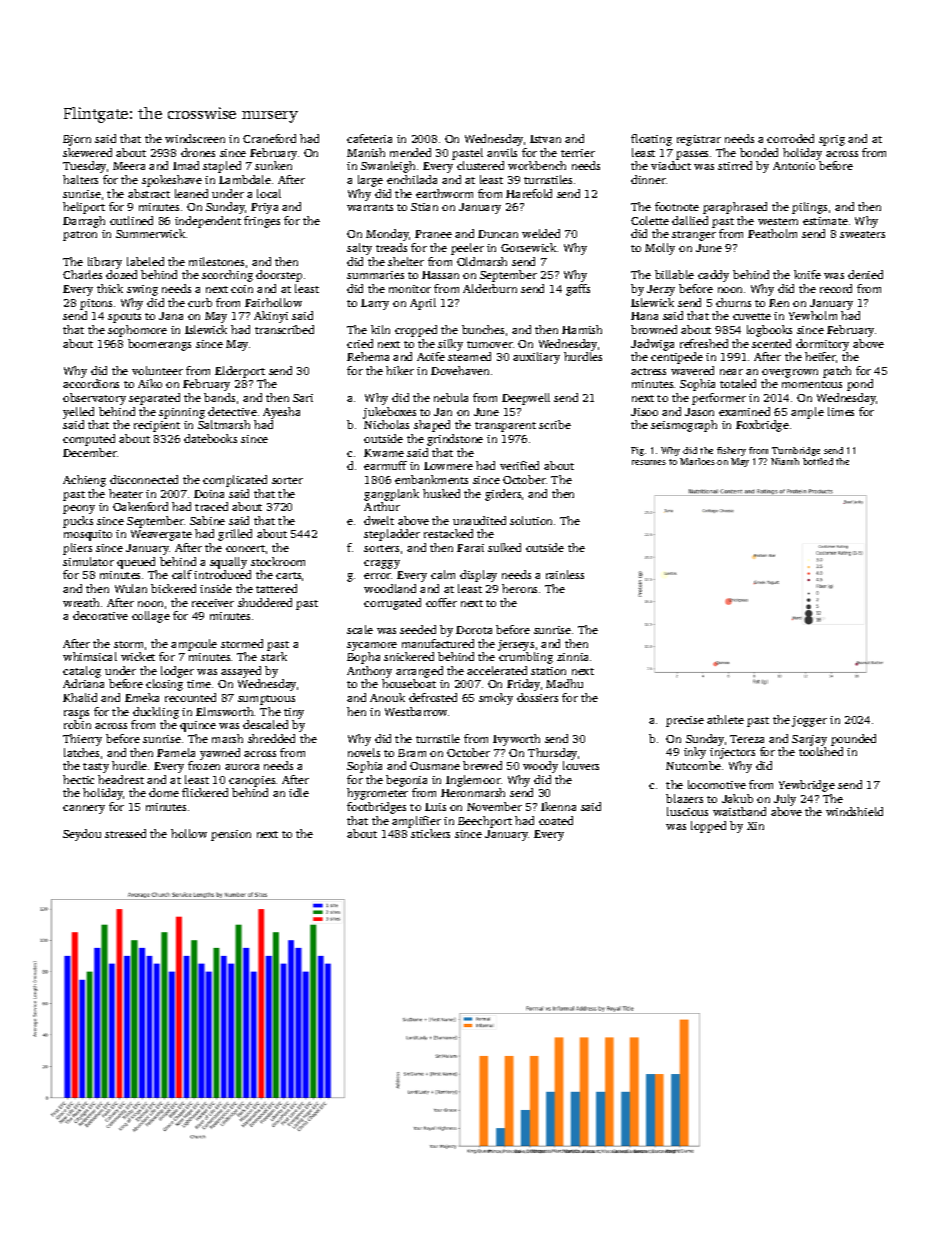  I want to click on earthworm, so click(444, 193).
